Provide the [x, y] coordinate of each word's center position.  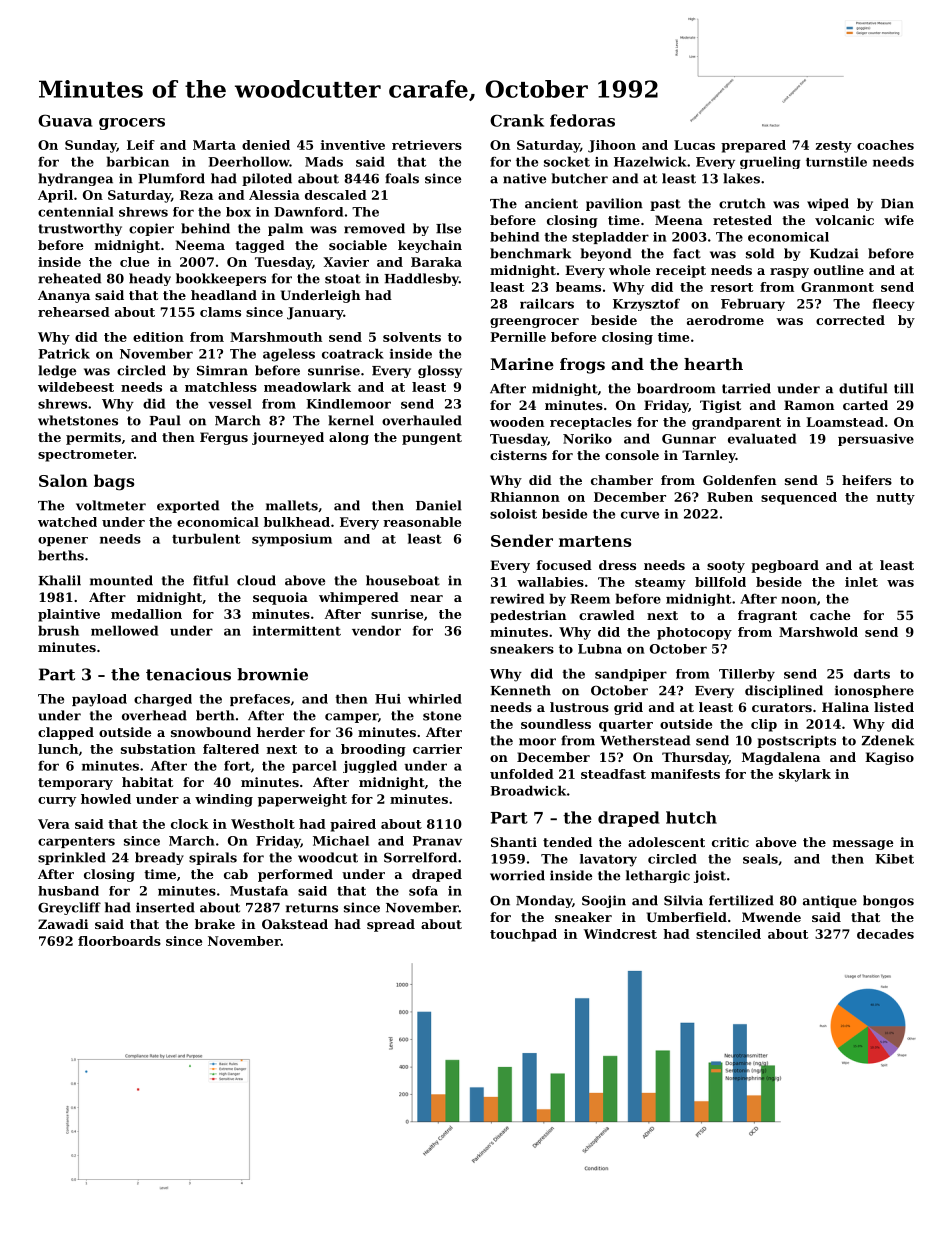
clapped [66, 733]
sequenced [799, 498]
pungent [432, 439]
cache [830, 615]
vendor [376, 630]
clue [134, 262]
